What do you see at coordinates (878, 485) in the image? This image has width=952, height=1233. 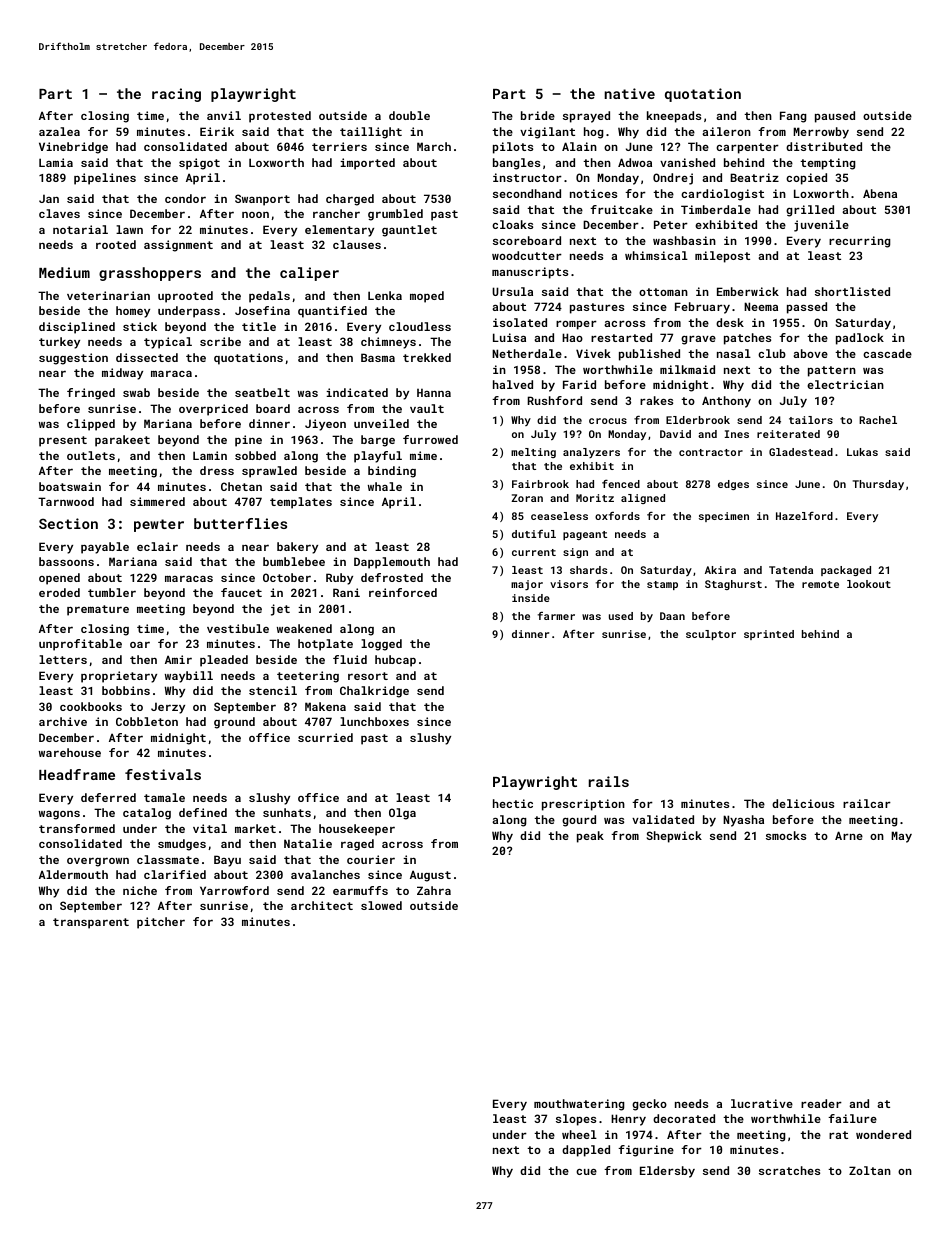 I see `Thursday` at bounding box center [878, 485].
